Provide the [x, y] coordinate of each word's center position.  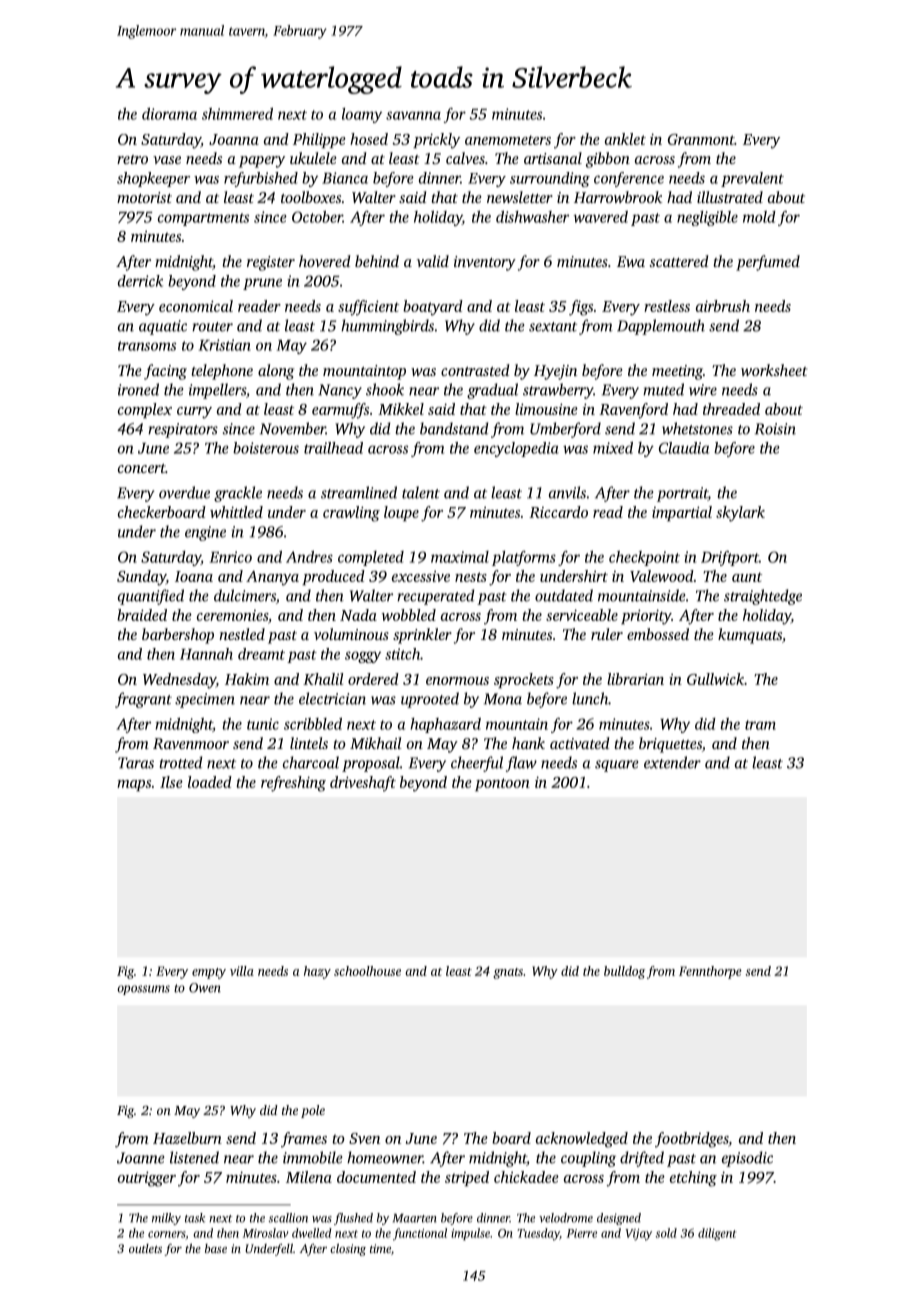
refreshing [293, 784]
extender [672, 762]
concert [142, 468]
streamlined [359, 492]
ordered [373, 679]
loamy [362, 115]
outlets [145, 1248]
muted [663, 389]
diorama [169, 114]
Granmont [701, 139]
